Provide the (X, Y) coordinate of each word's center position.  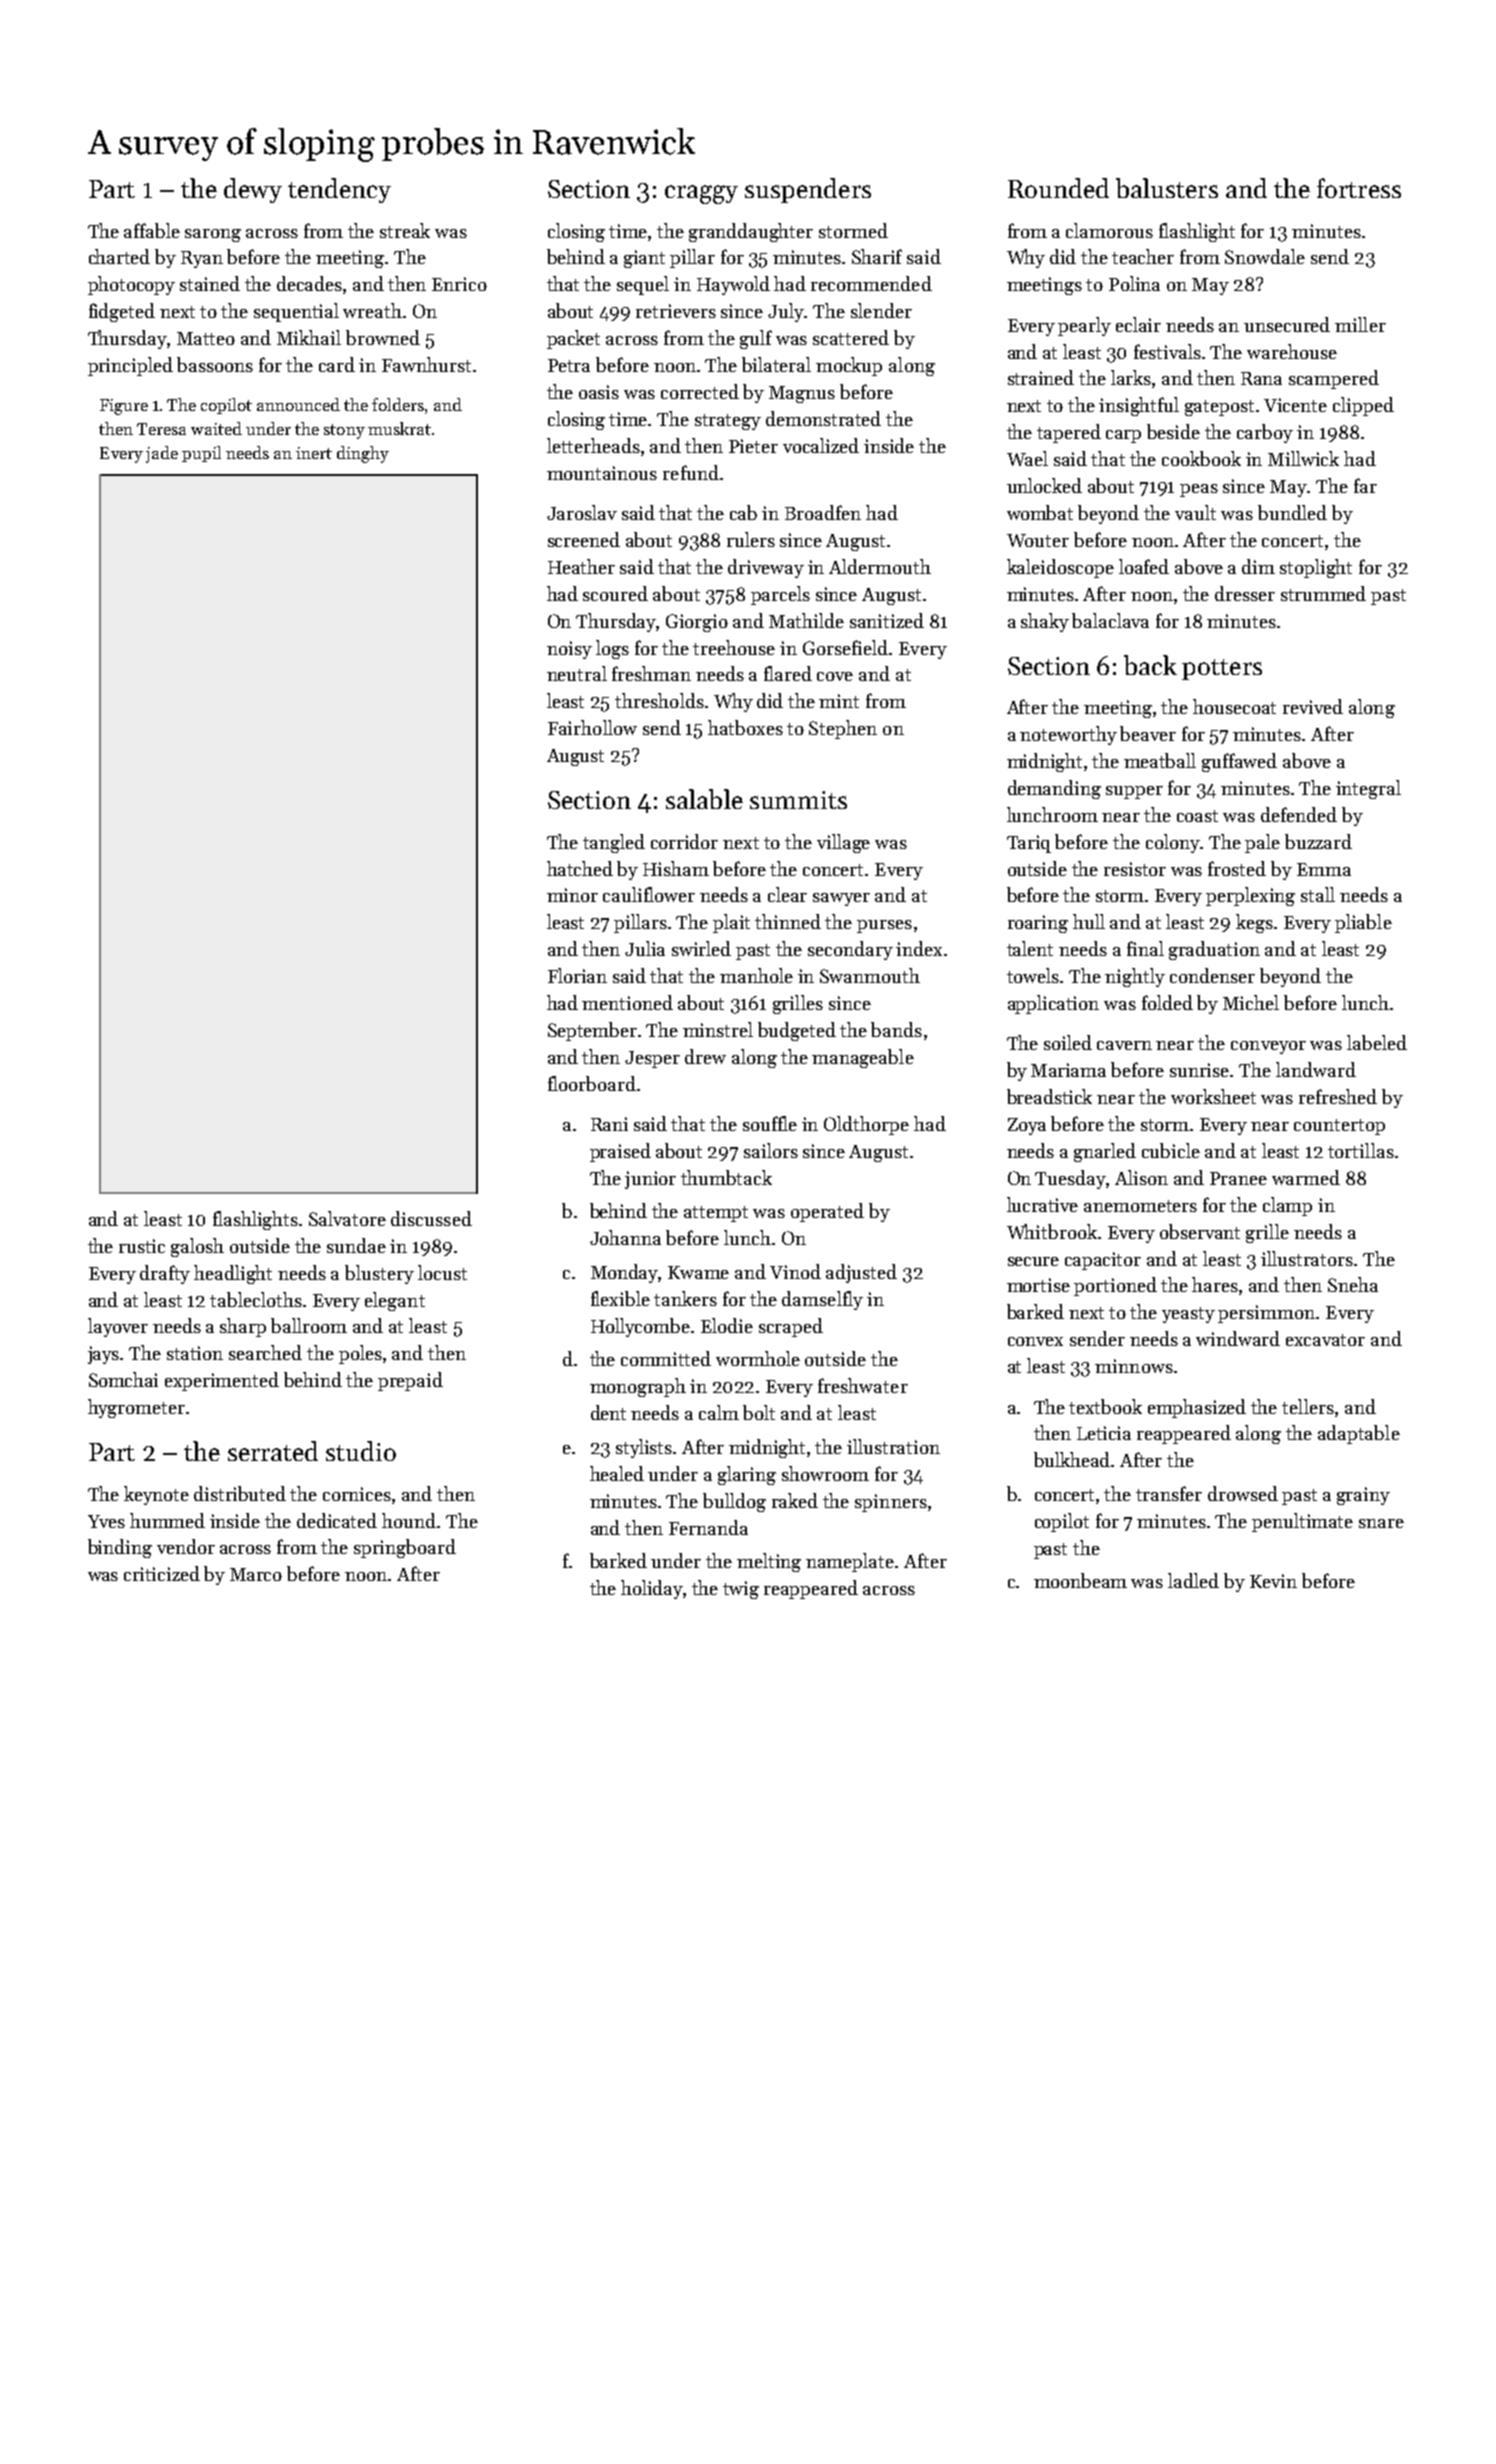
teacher (1143, 256)
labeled (1377, 1042)
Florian (577, 975)
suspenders (808, 190)
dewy (253, 190)
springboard (405, 1548)
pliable (1363, 923)
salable (704, 799)
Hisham (676, 868)
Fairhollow (592, 727)
